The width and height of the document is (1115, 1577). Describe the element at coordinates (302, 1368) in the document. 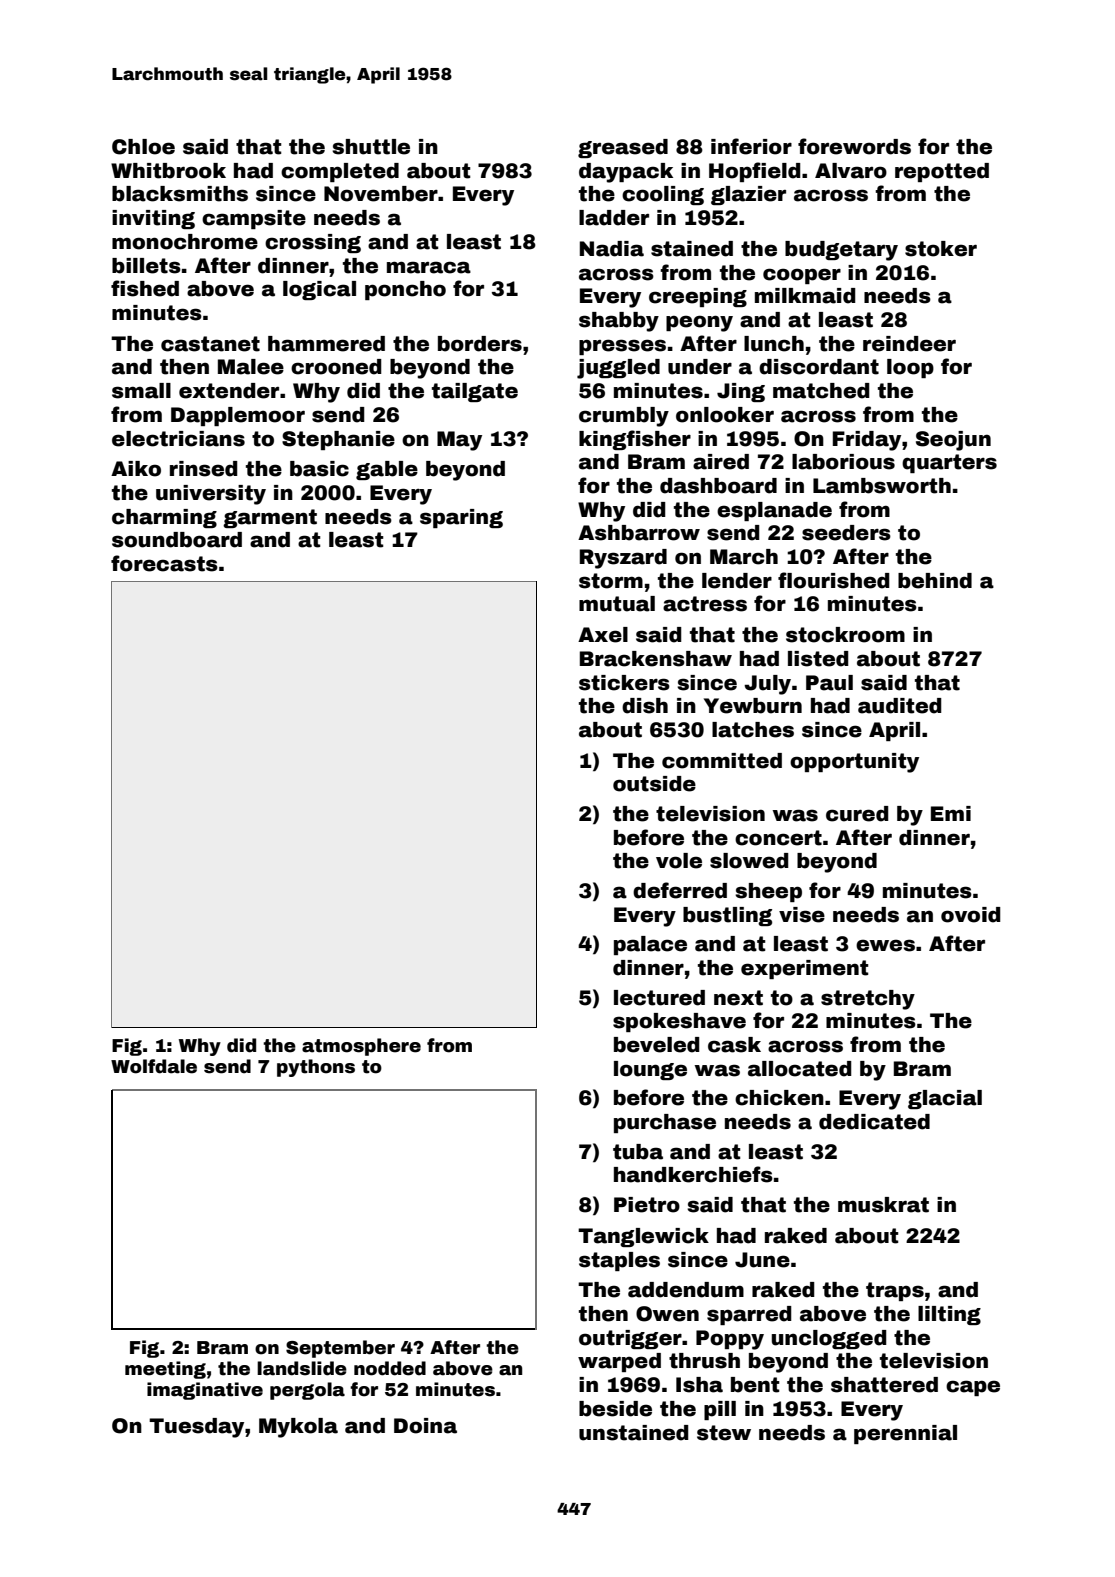

I see `landslide` at that location.
